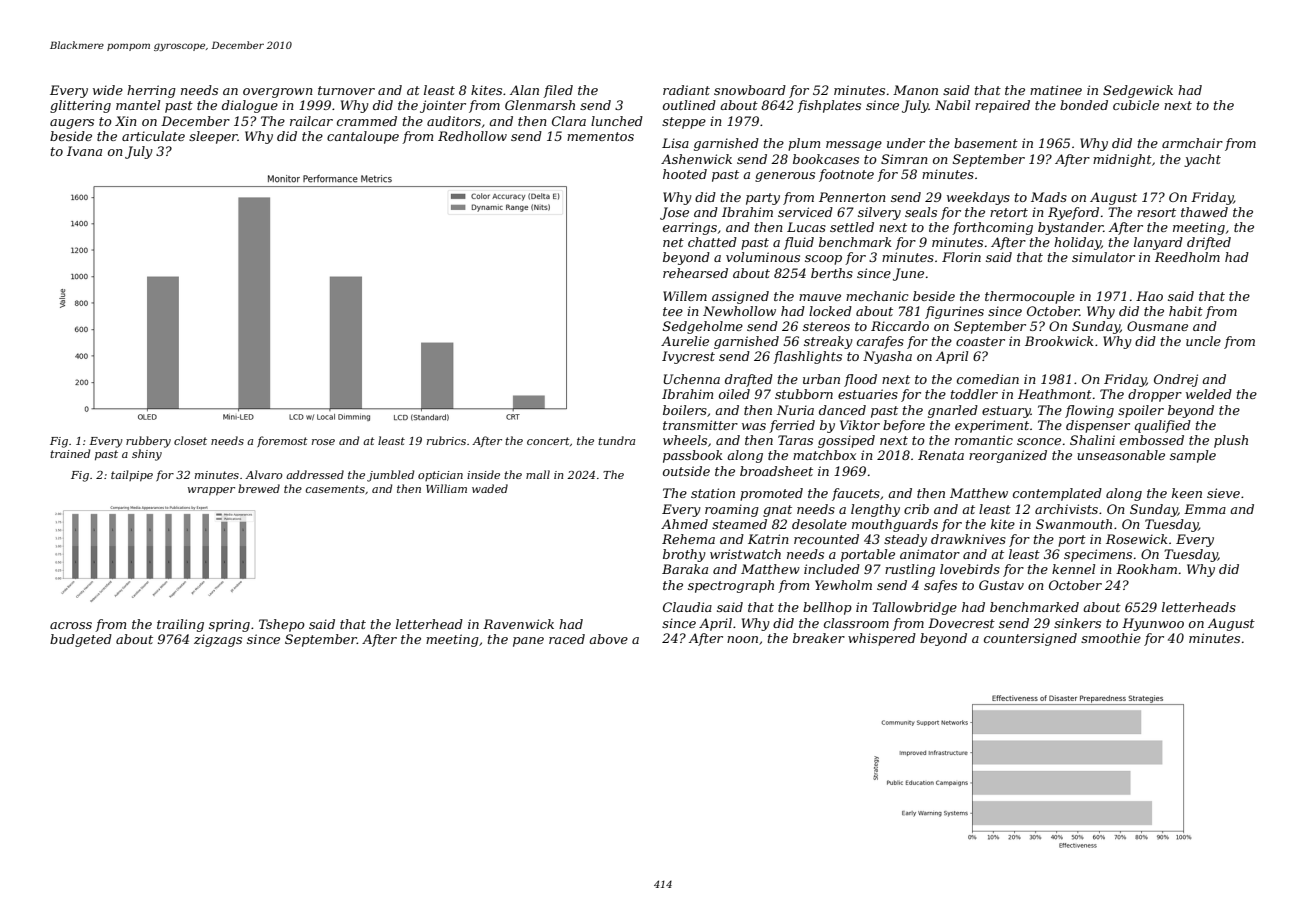 This image has width=1308, height=924. I want to click on railcar, so click(311, 121).
